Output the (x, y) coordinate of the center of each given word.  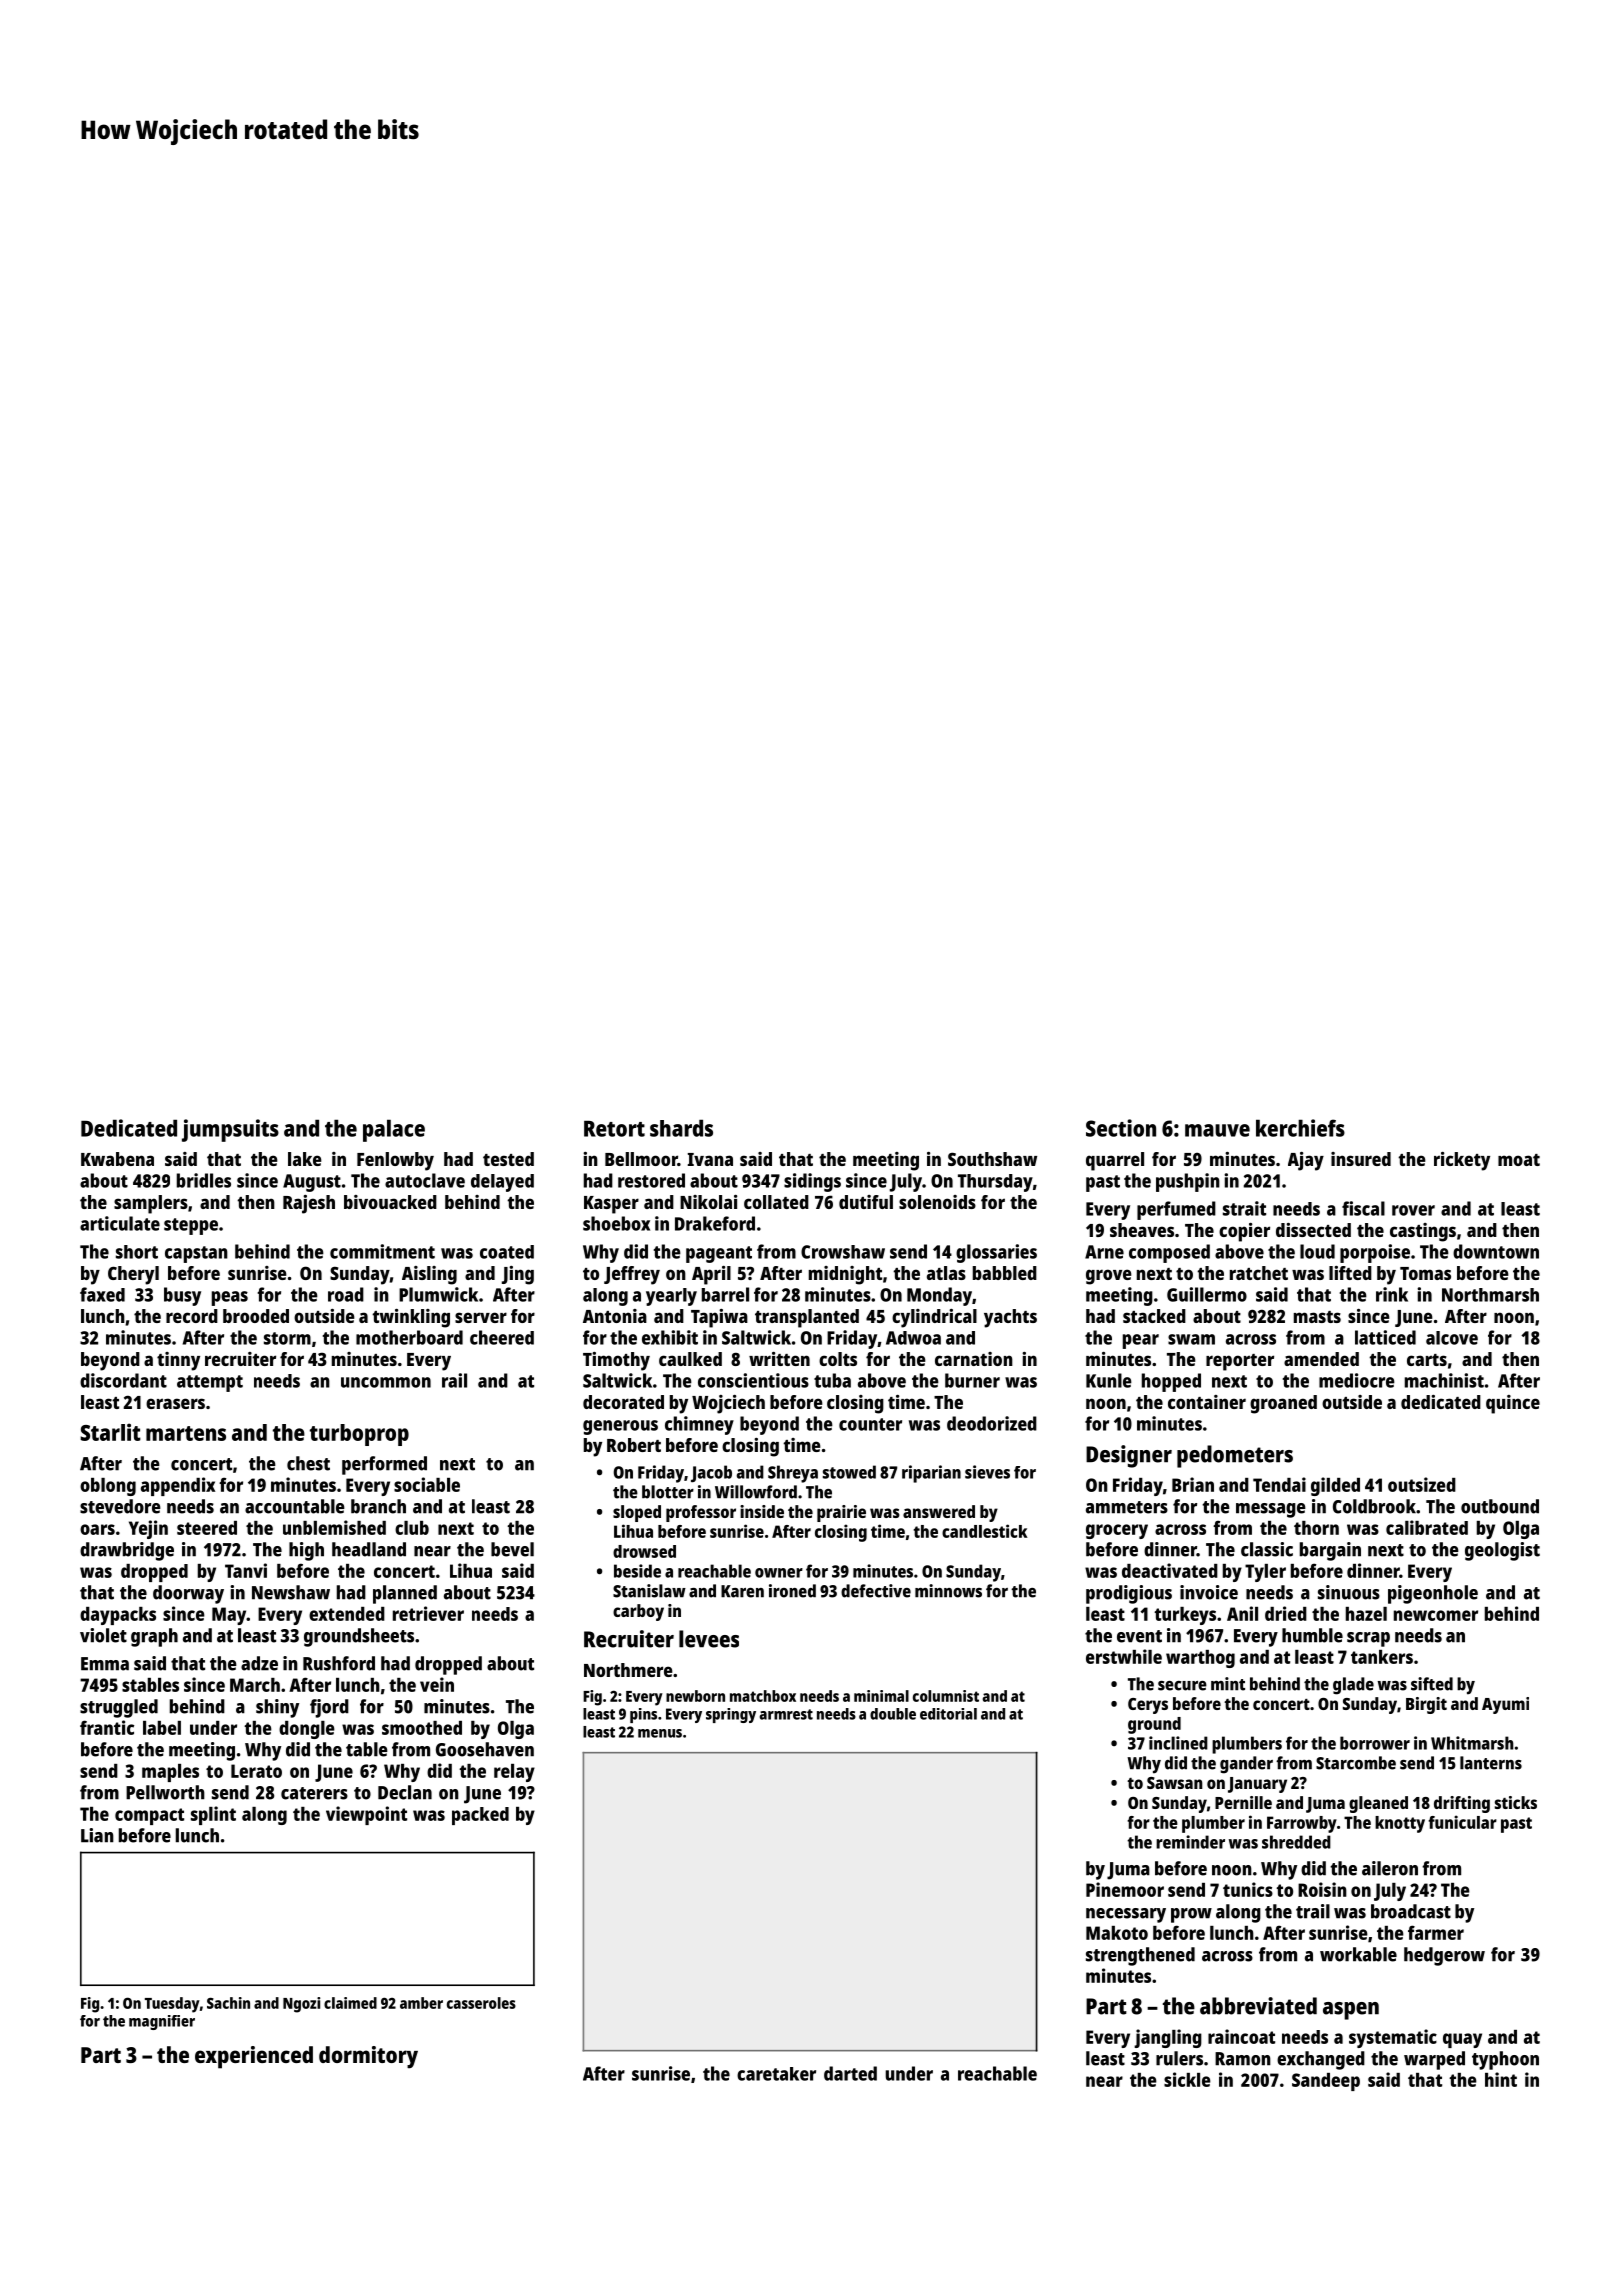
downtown (1496, 1251)
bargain (1330, 1551)
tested (508, 1159)
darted (850, 2073)
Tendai (1279, 1484)
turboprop (359, 1435)
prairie (841, 1513)
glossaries (996, 1253)
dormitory (368, 2057)
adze (259, 1663)
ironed (792, 1591)
